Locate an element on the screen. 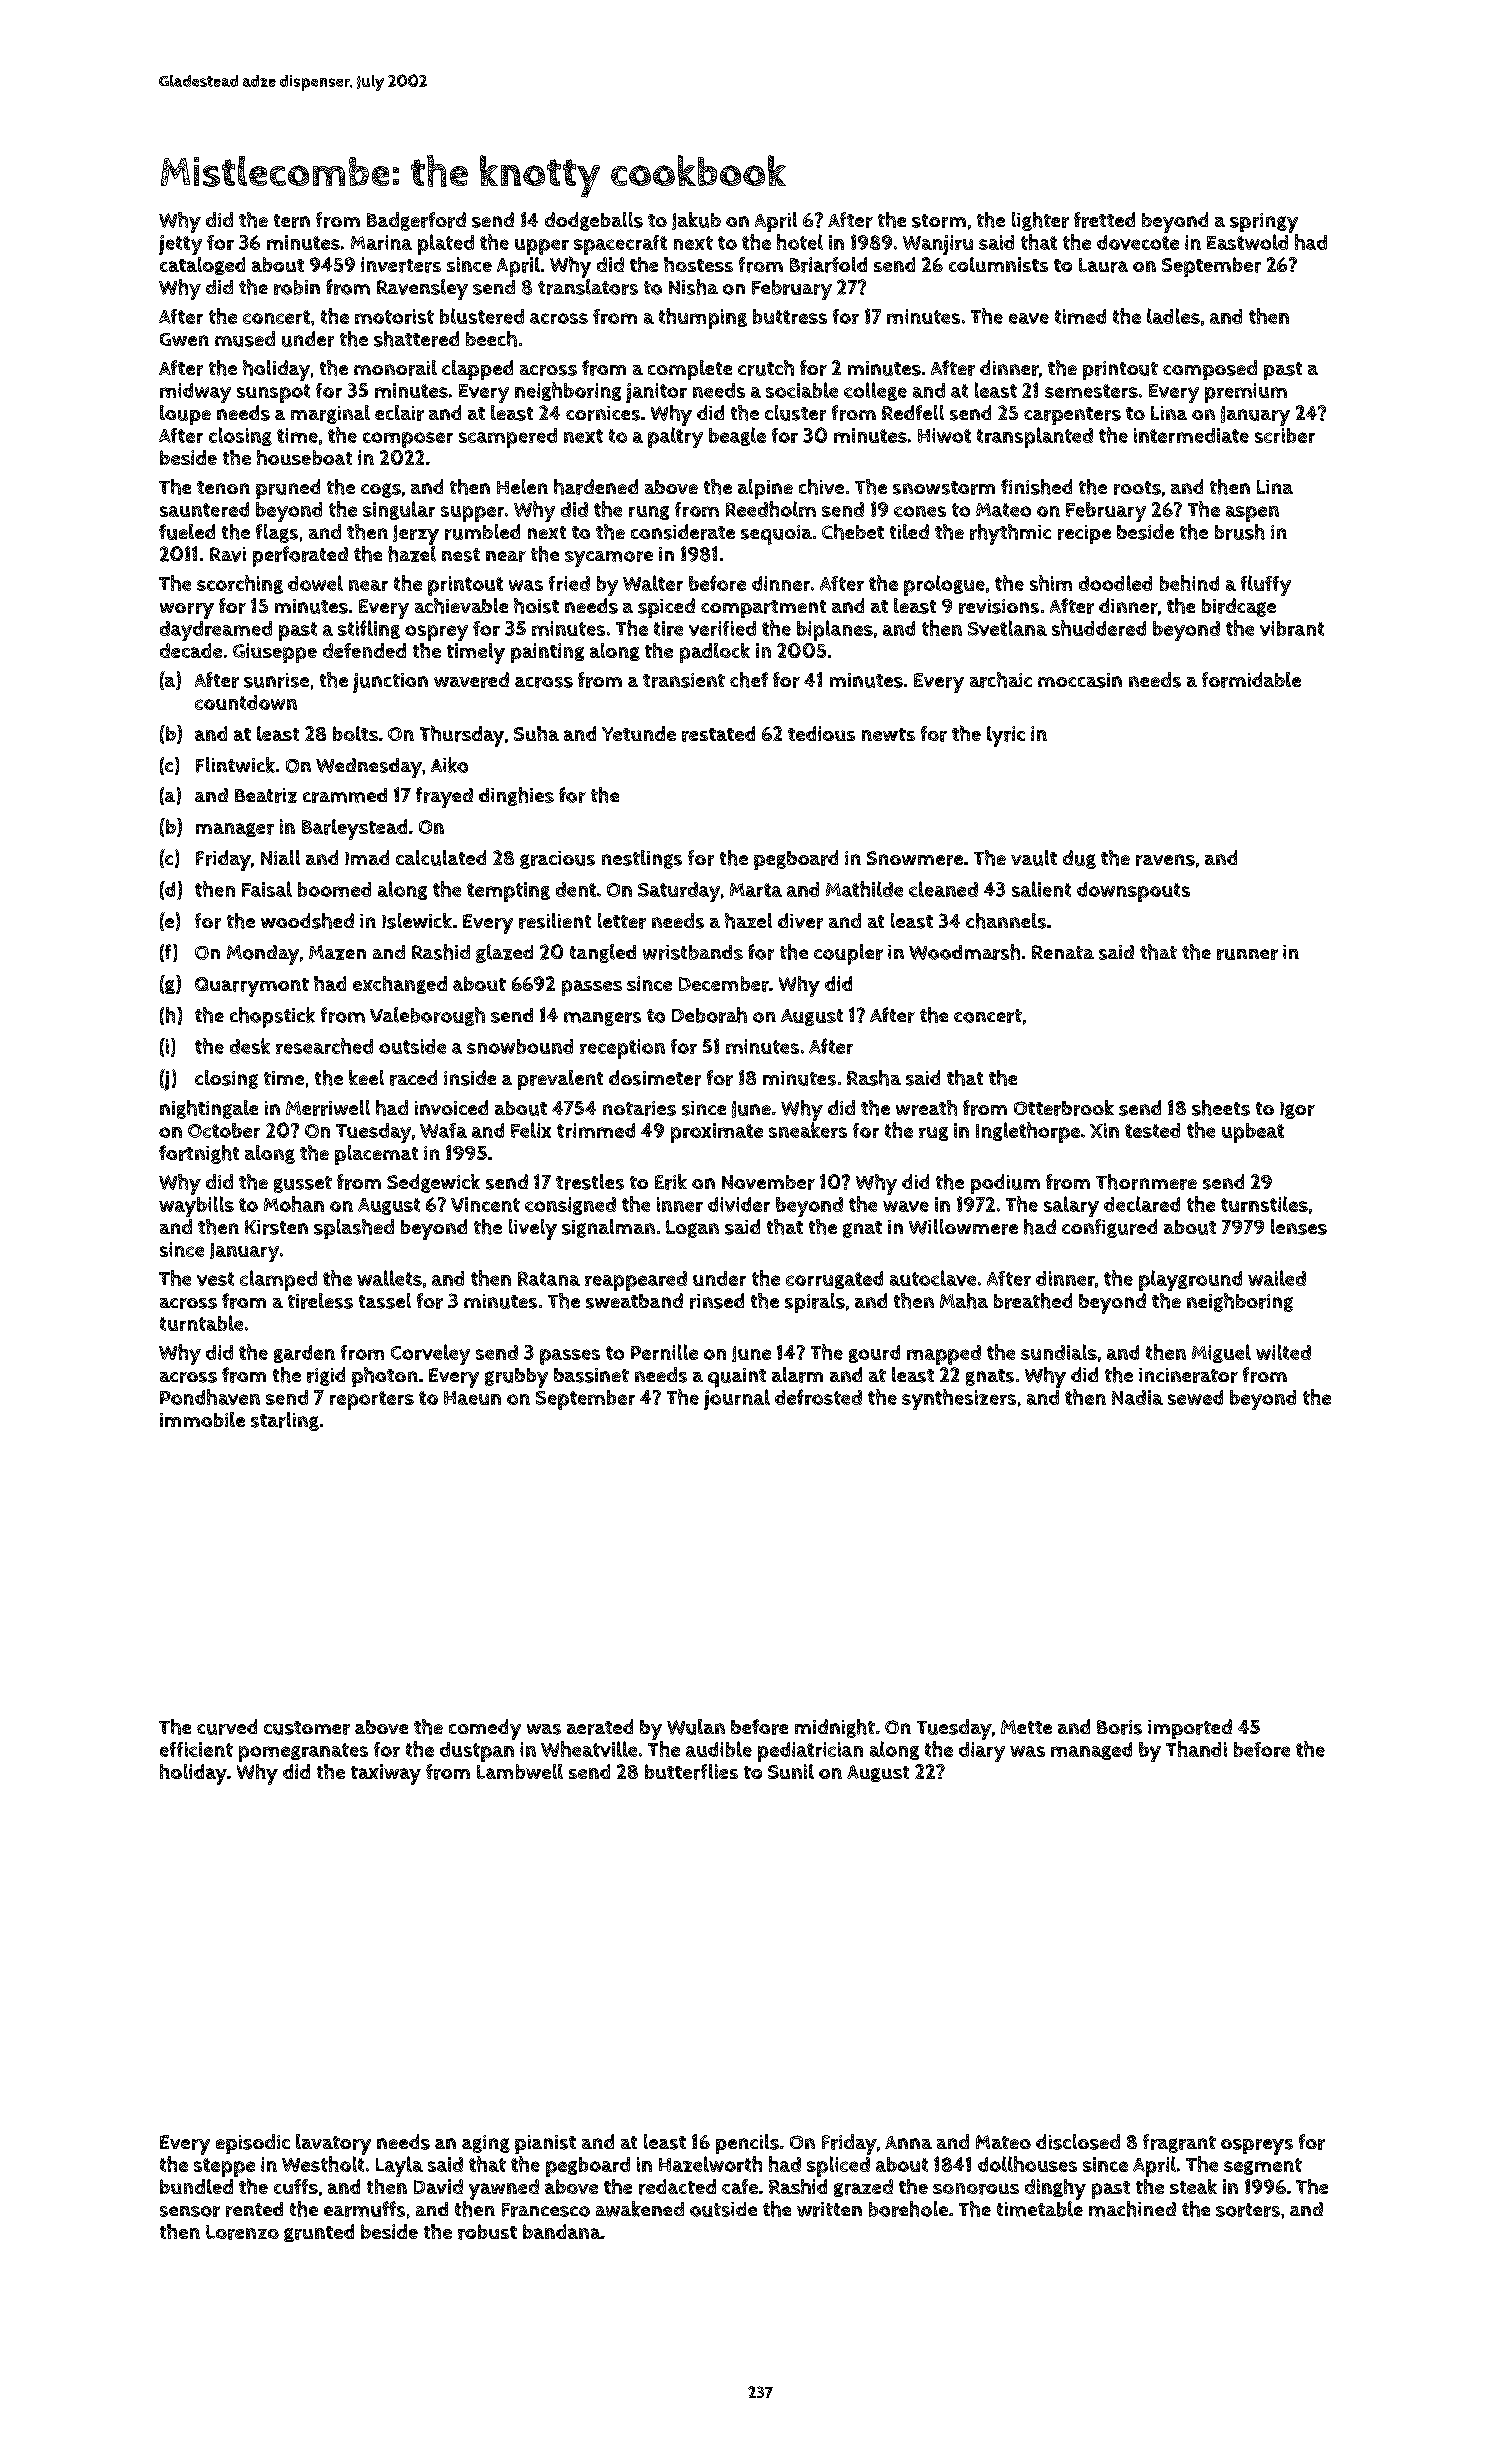 The height and width of the screenshot is (2464, 1496). dowel is located at coordinates (315, 583).
